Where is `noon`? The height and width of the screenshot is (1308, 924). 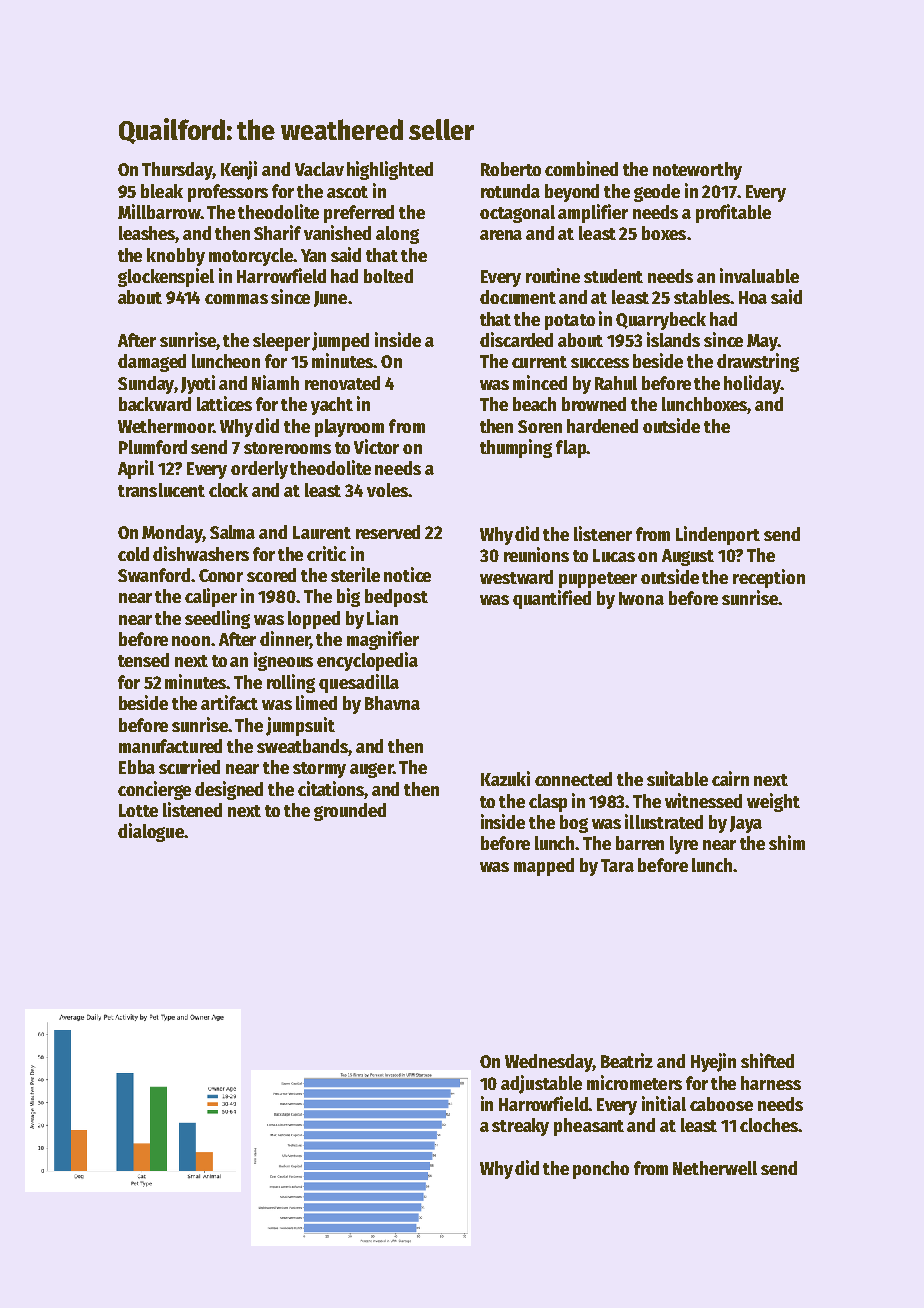 noon is located at coordinates (191, 641).
